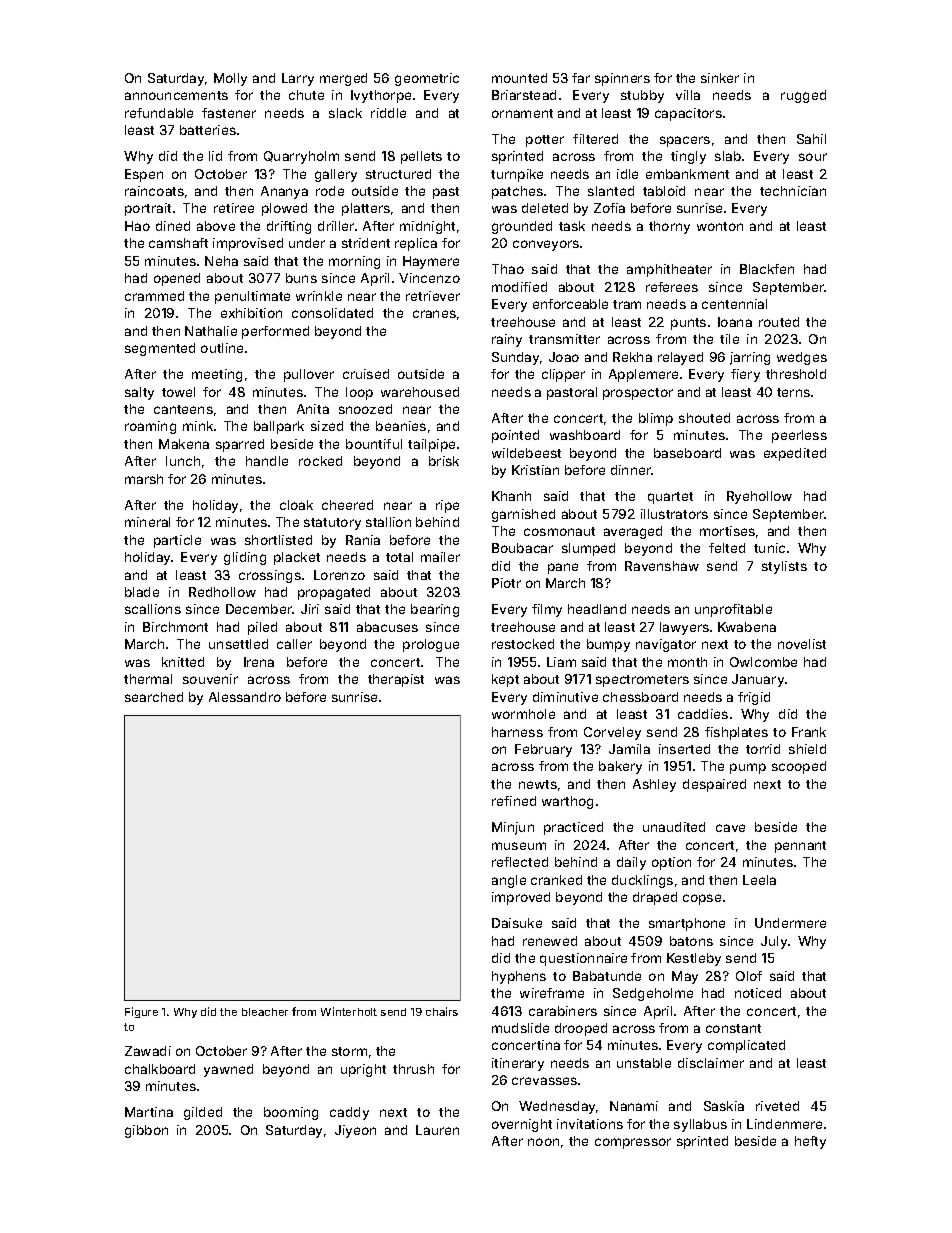 Image resolution: width=952 pixels, height=1233 pixels. I want to click on brisk, so click(444, 461).
